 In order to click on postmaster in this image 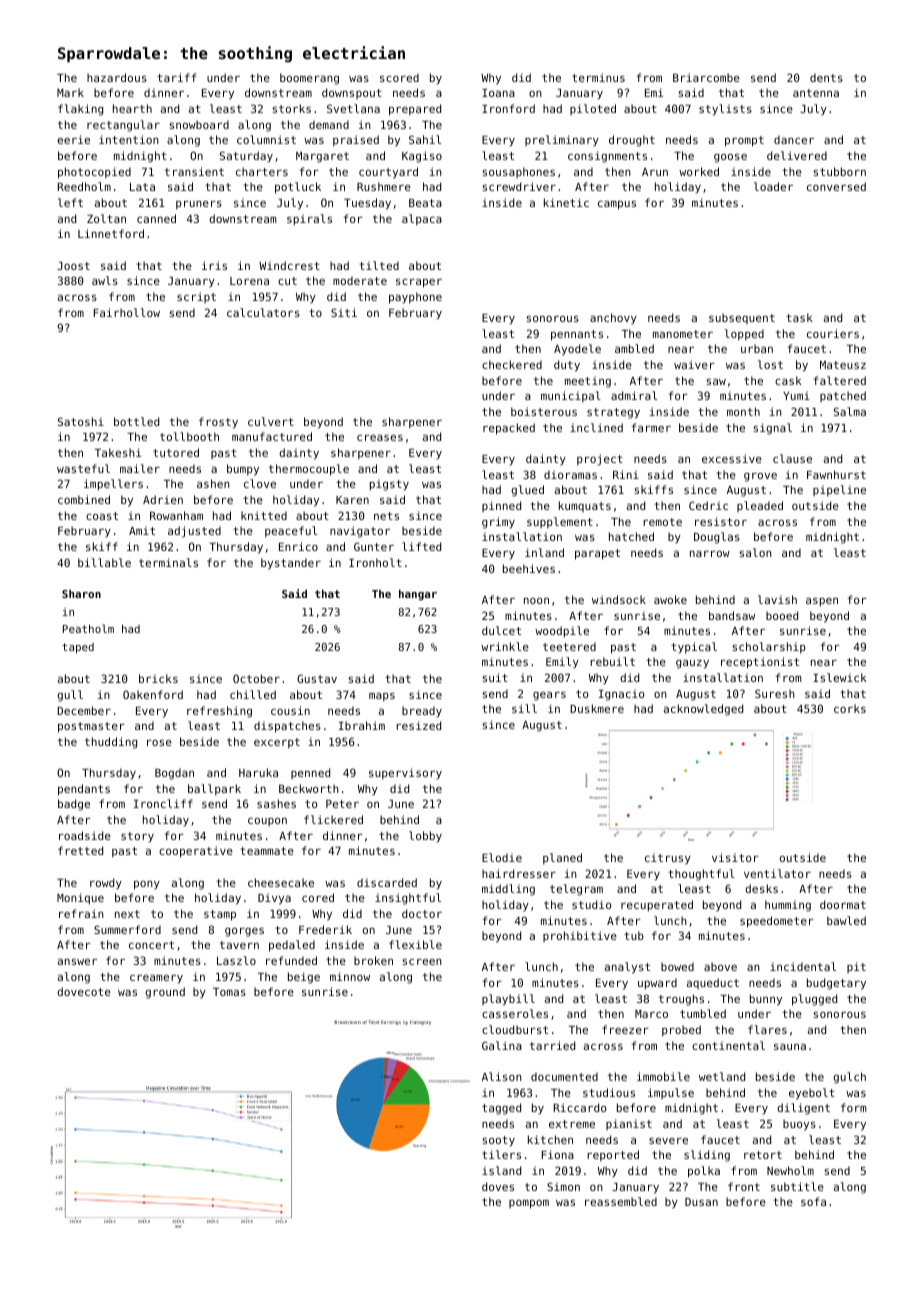, I will do `click(91, 727)`.
